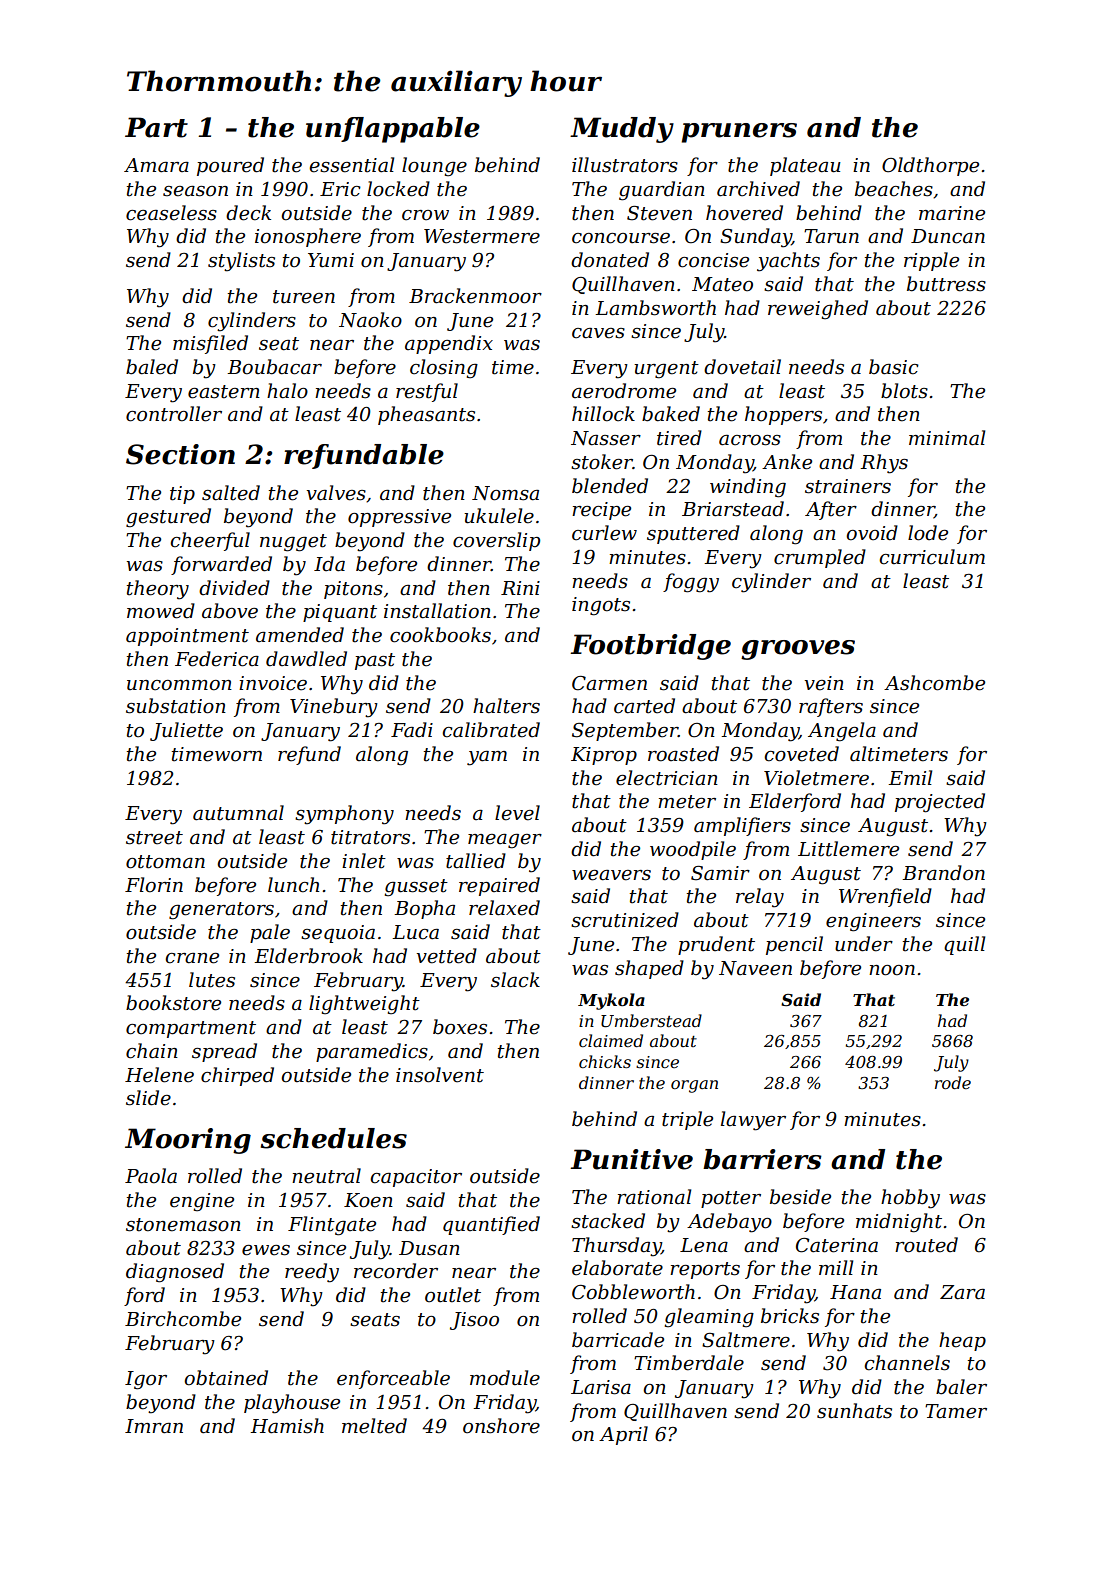  I want to click on Ashcombe, so click(934, 683).
